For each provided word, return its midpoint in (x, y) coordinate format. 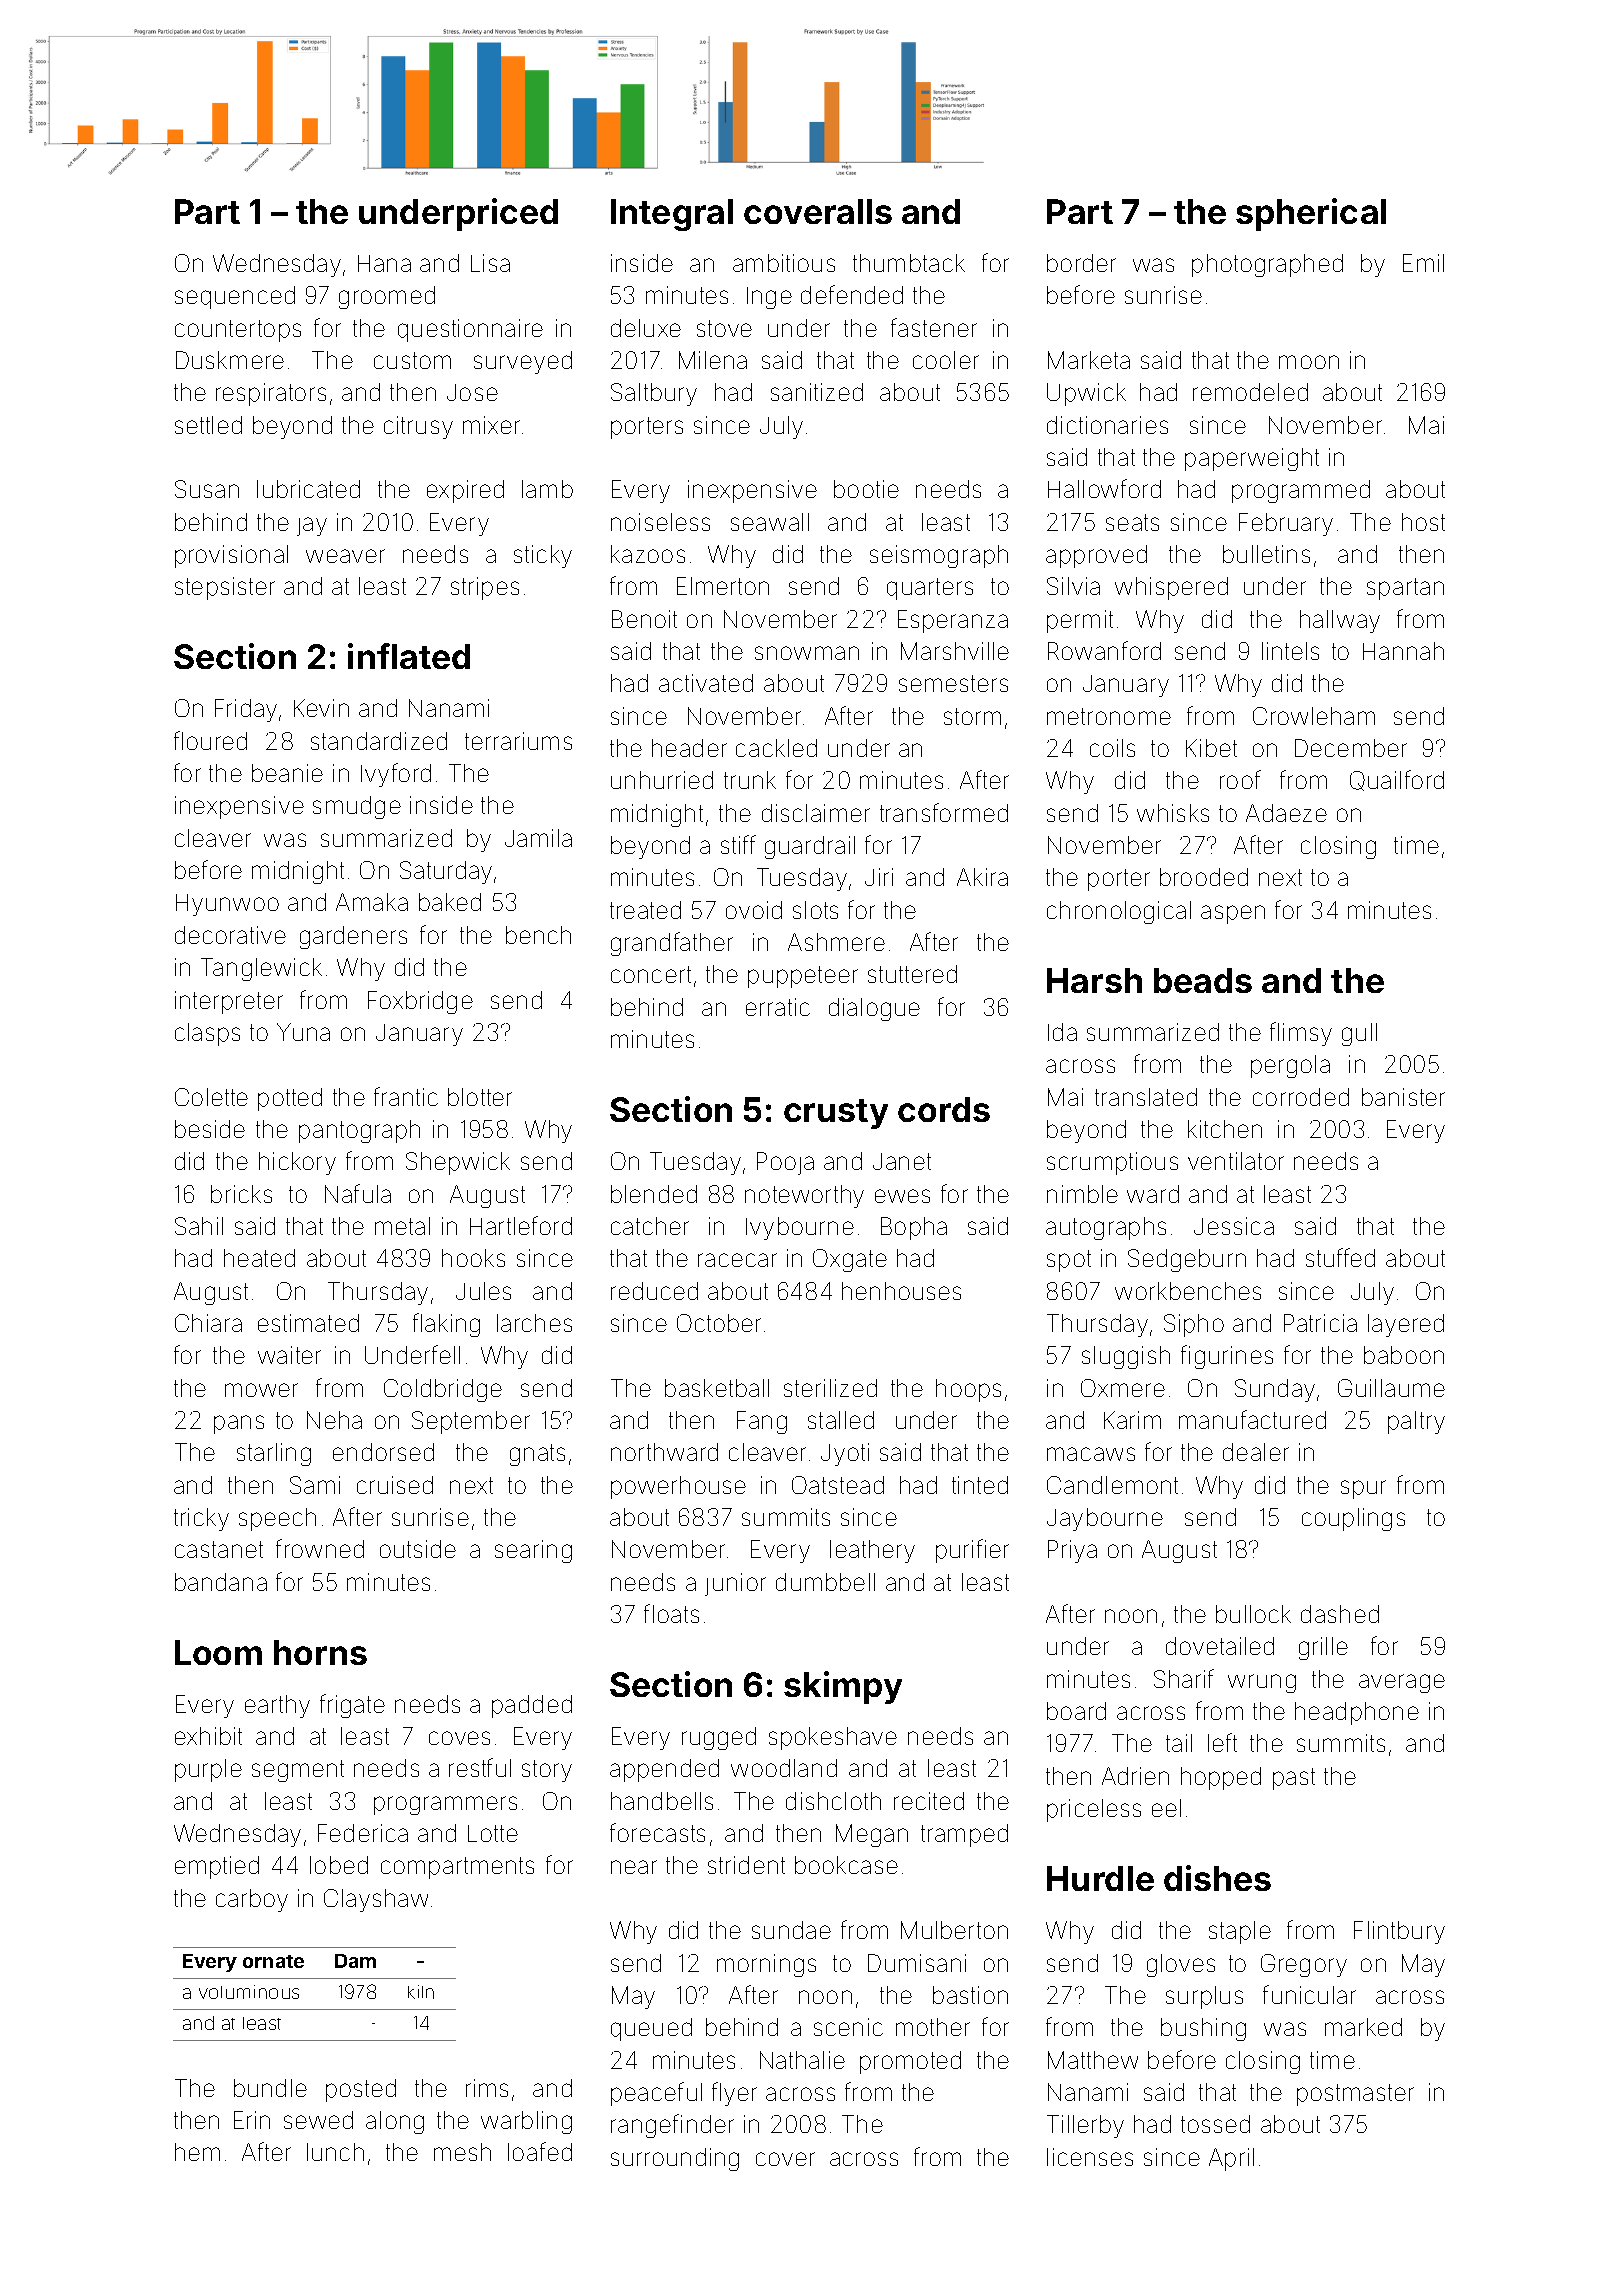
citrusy (418, 427)
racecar (737, 1260)
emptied (217, 1867)
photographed (1267, 265)
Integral (672, 215)
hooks (473, 1258)
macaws (1091, 1454)
